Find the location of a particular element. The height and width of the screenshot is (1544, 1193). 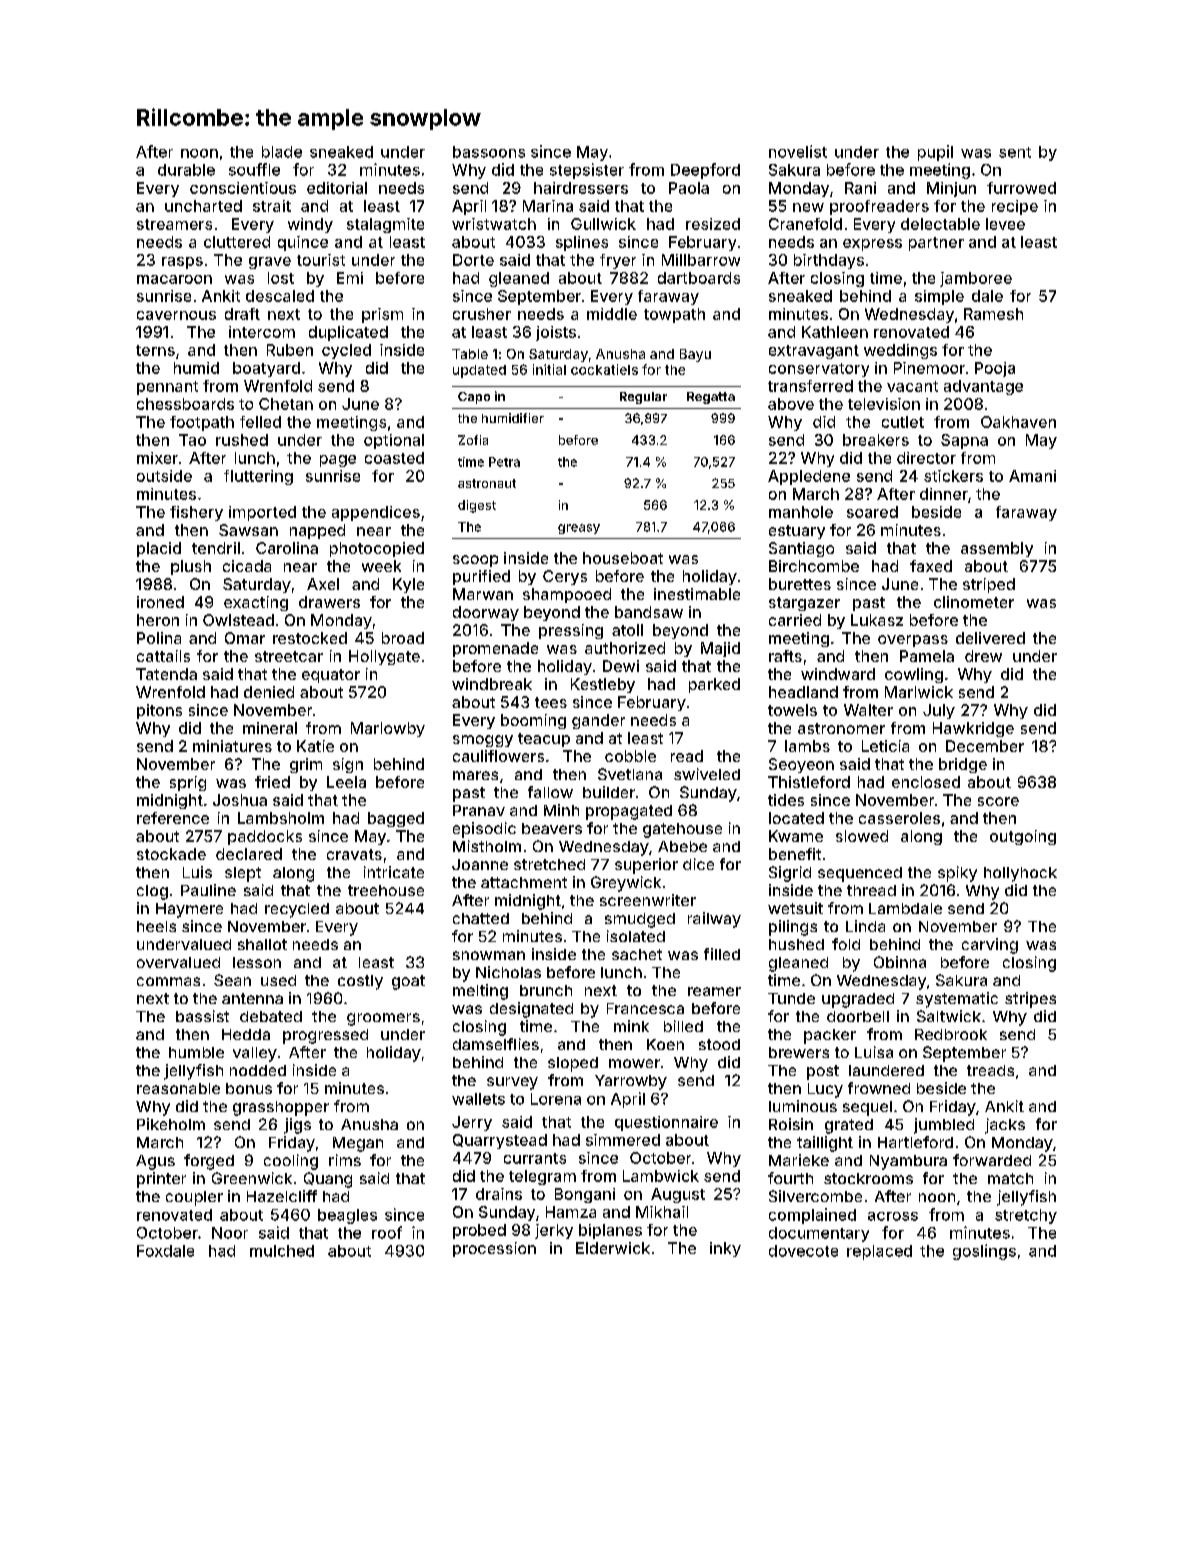

drawers is located at coordinates (329, 602).
